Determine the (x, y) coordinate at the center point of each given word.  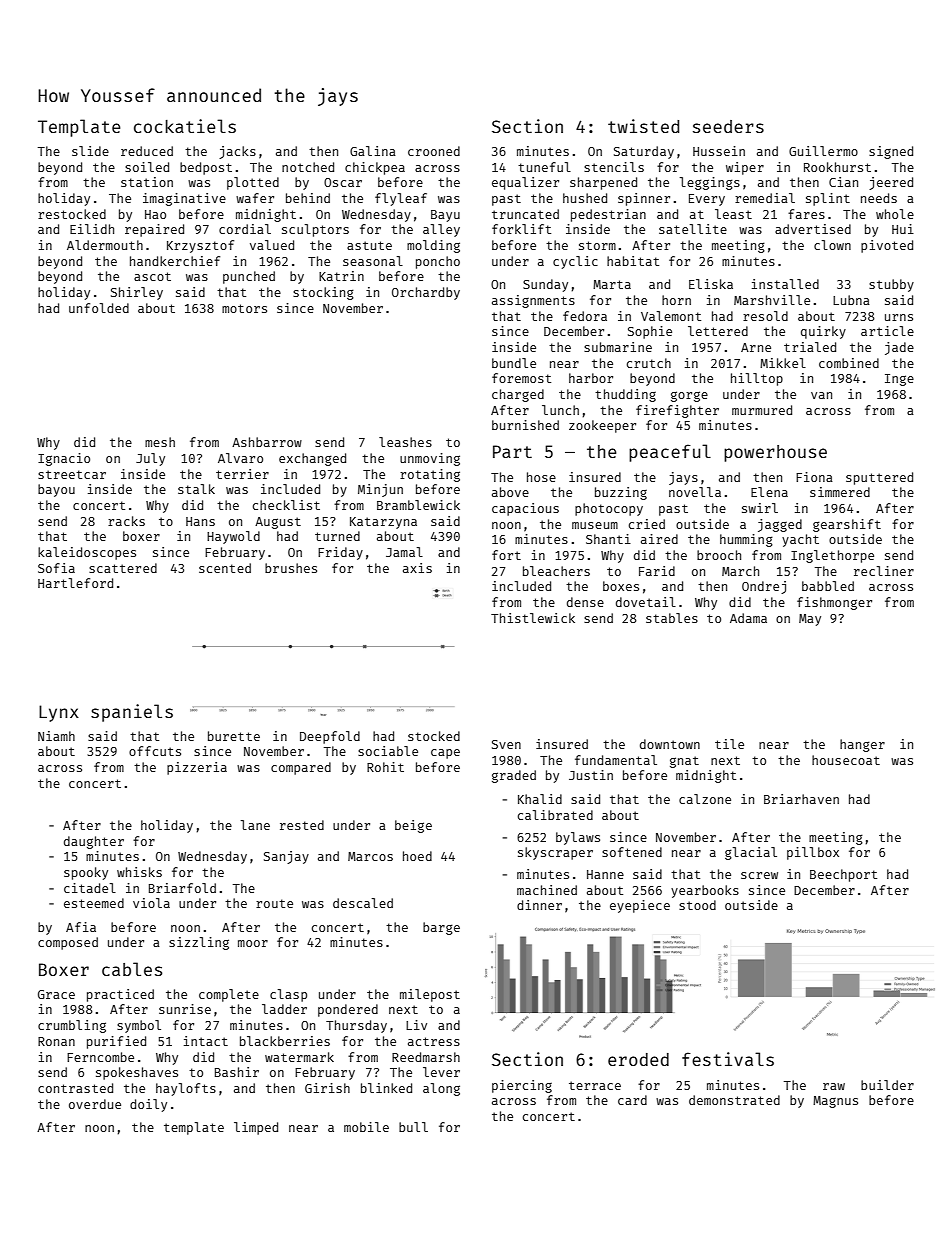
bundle (514, 363)
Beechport (843, 875)
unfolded (99, 308)
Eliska (711, 284)
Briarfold (182, 888)
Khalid (540, 799)
